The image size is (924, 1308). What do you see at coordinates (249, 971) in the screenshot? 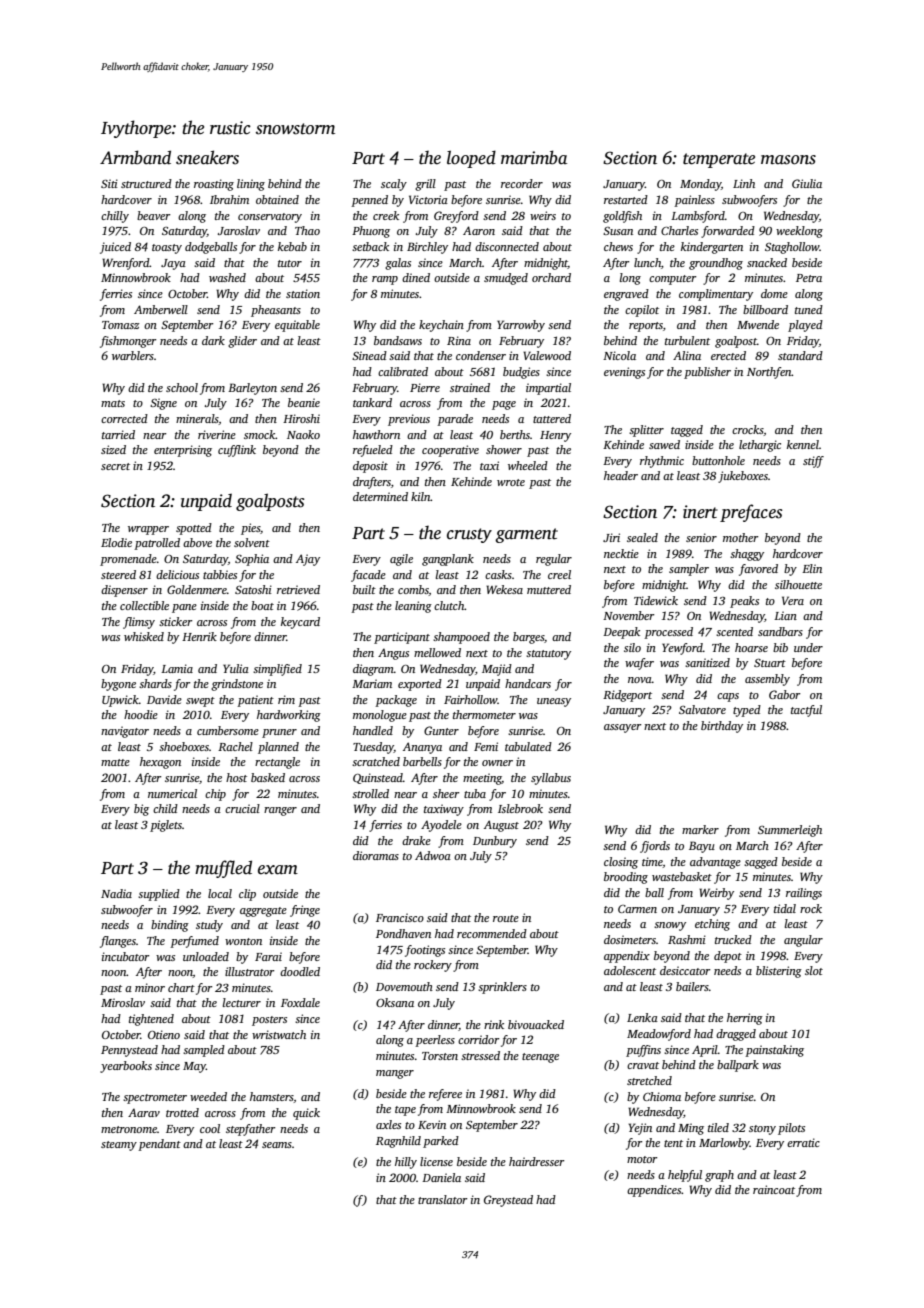
I see `illustrator` at bounding box center [249, 971].
